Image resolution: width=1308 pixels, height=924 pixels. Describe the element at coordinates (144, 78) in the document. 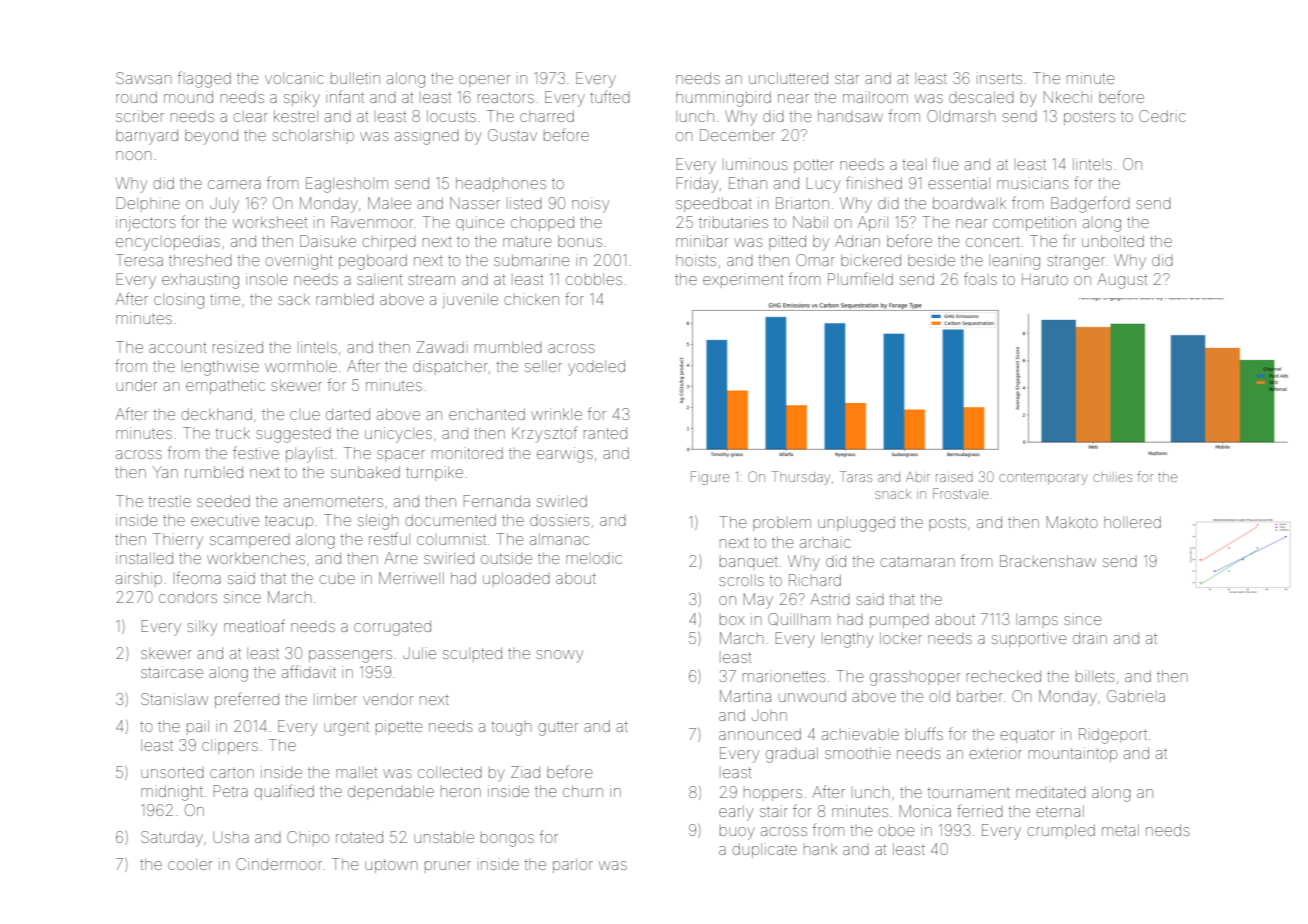

I see `Sawsan` at that location.
